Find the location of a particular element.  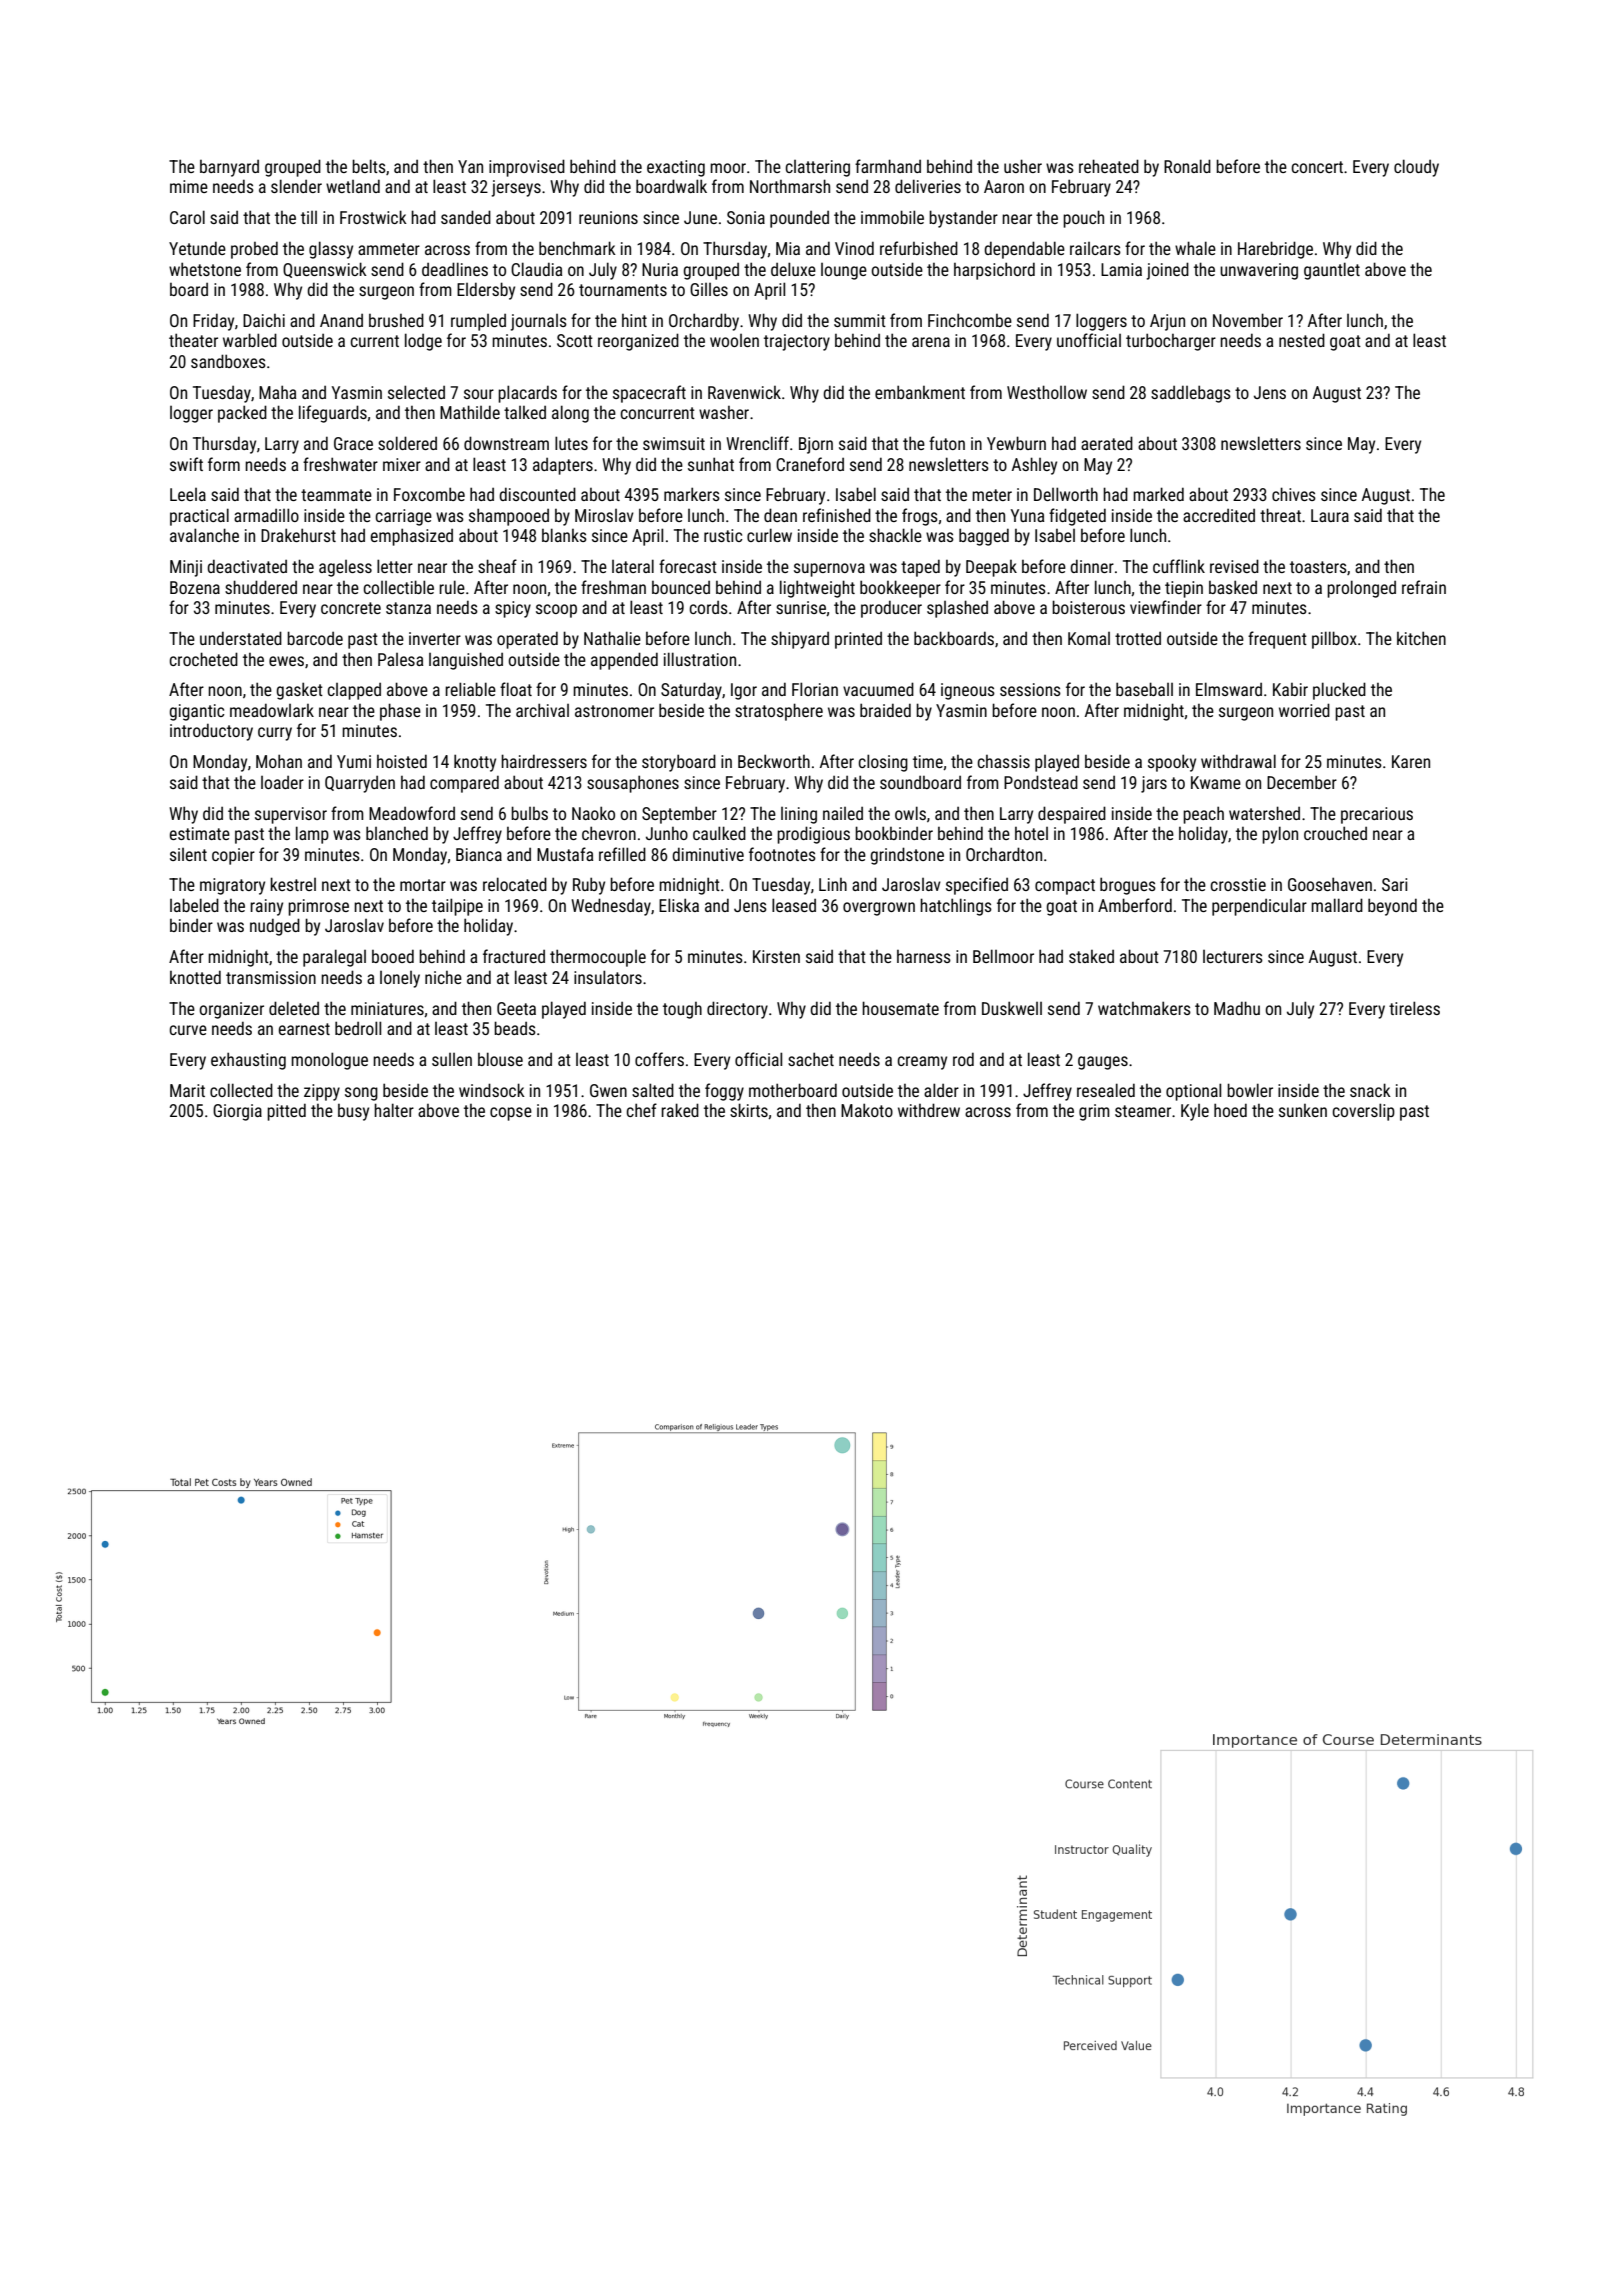

tiepin is located at coordinates (1184, 589).
